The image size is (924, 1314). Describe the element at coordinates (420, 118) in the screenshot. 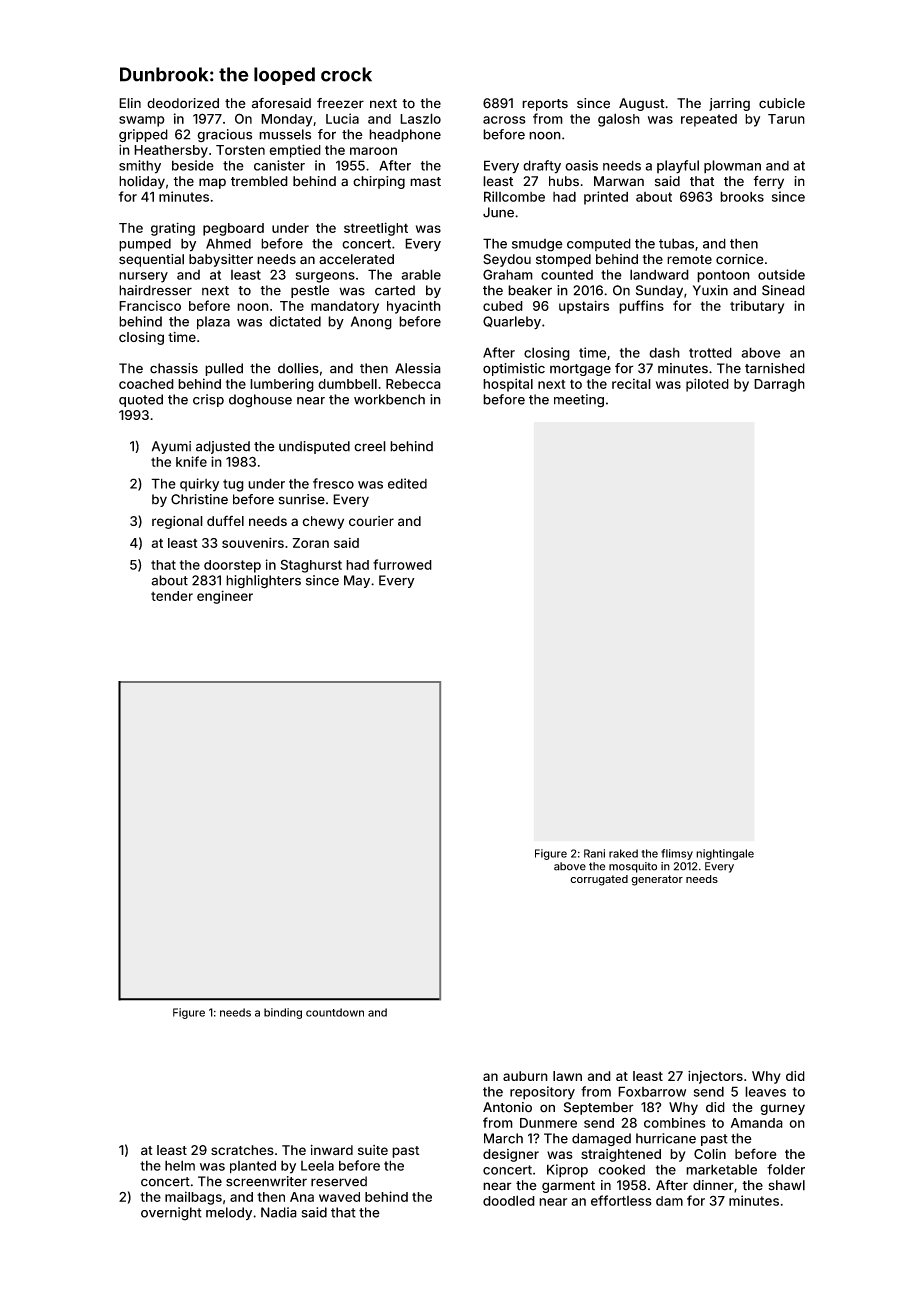

I see `Laszlo` at that location.
